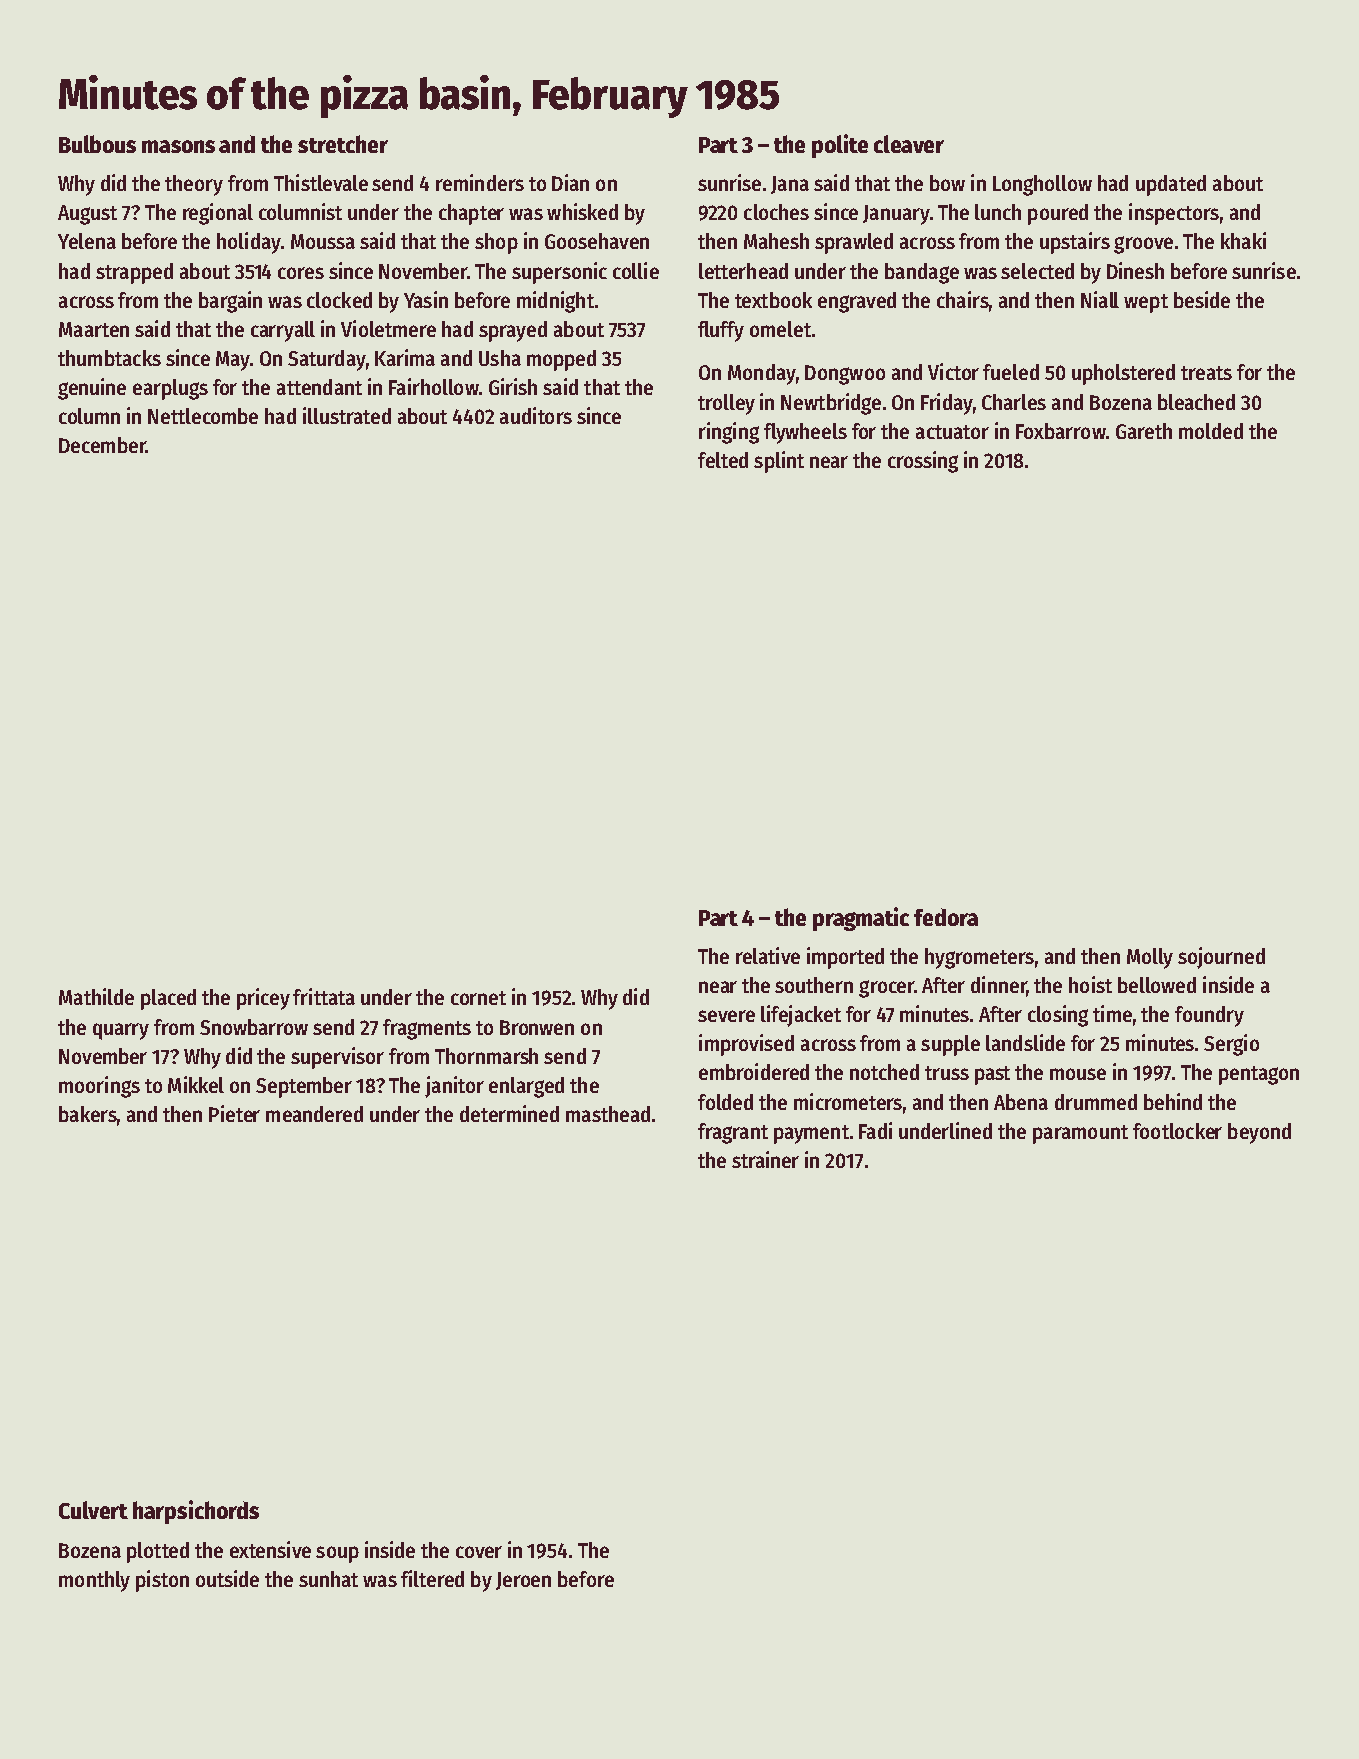 The width and height of the page is (1359, 1759). I want to click on chairs, so click(963, 299).
